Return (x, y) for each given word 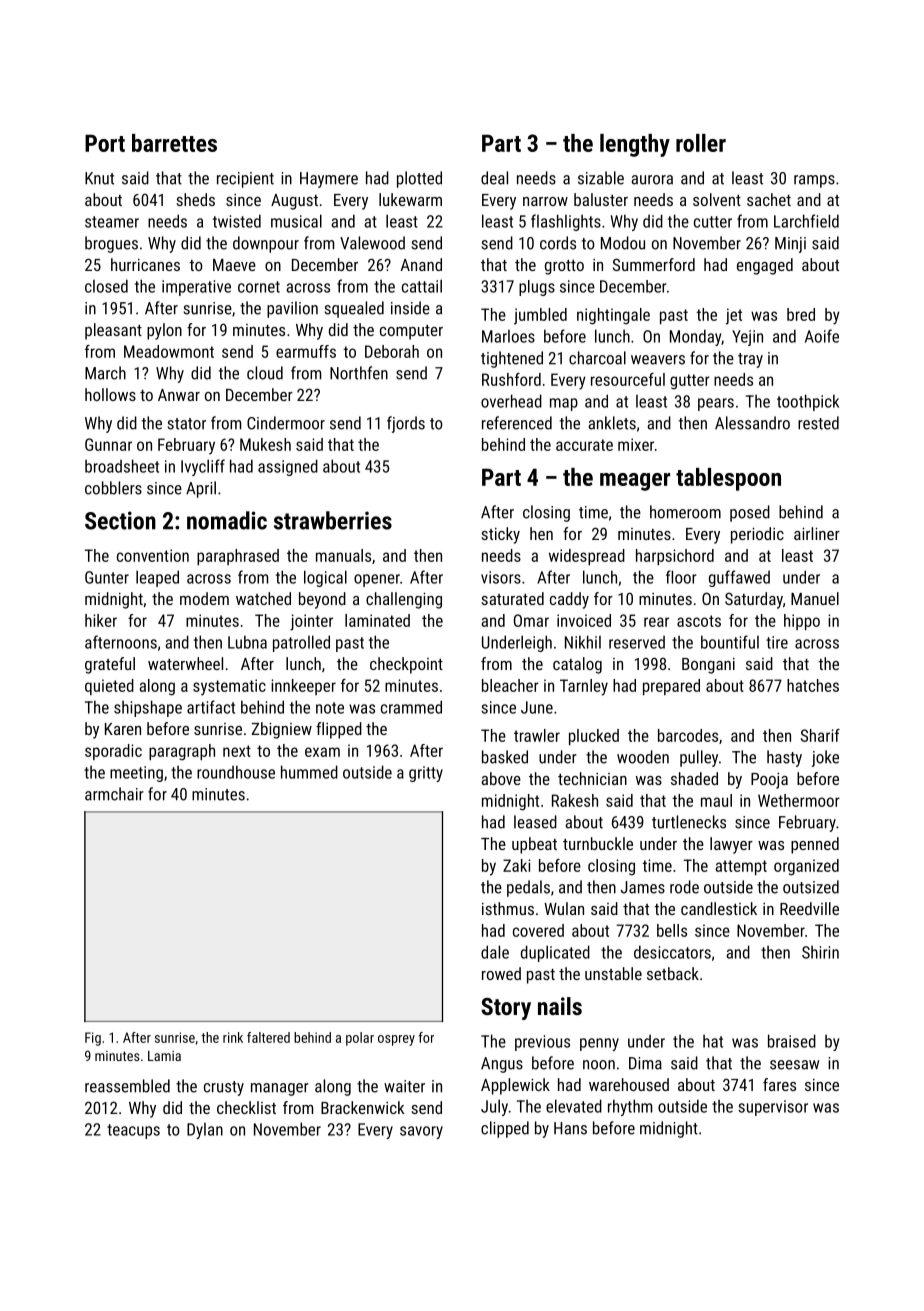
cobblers (113, 488)
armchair (114, 794)
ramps (814, 181)
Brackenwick (362, 1107)
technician (592, 778)
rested (818, 423)
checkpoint (406, 665)
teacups (133, 1131)
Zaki (516, 865)
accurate (584, 445)
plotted (419, 179)
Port (105, 143)
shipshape (148, 708)
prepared (671, 687)
